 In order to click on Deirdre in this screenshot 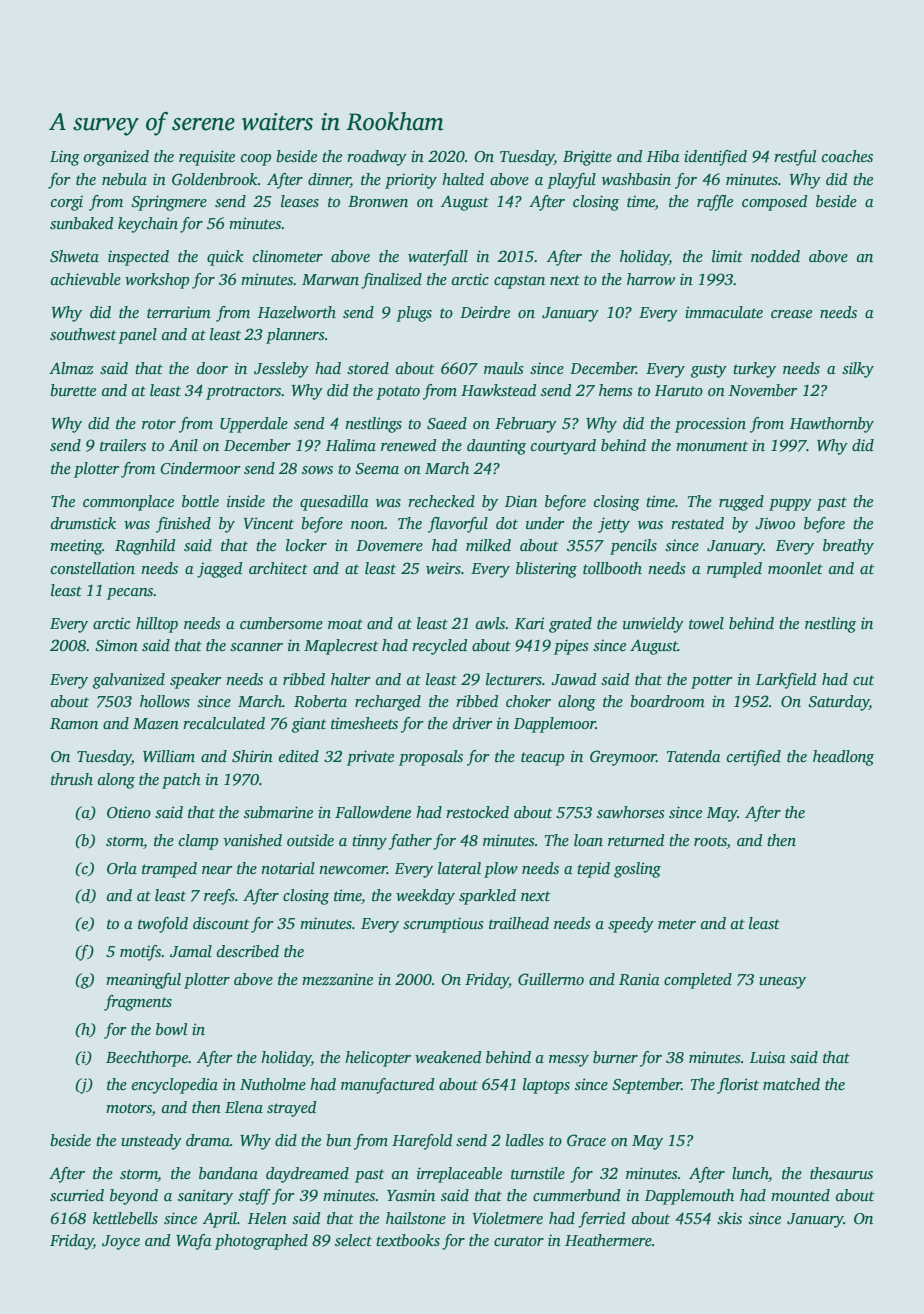, I will do `click(485, 312)`.
